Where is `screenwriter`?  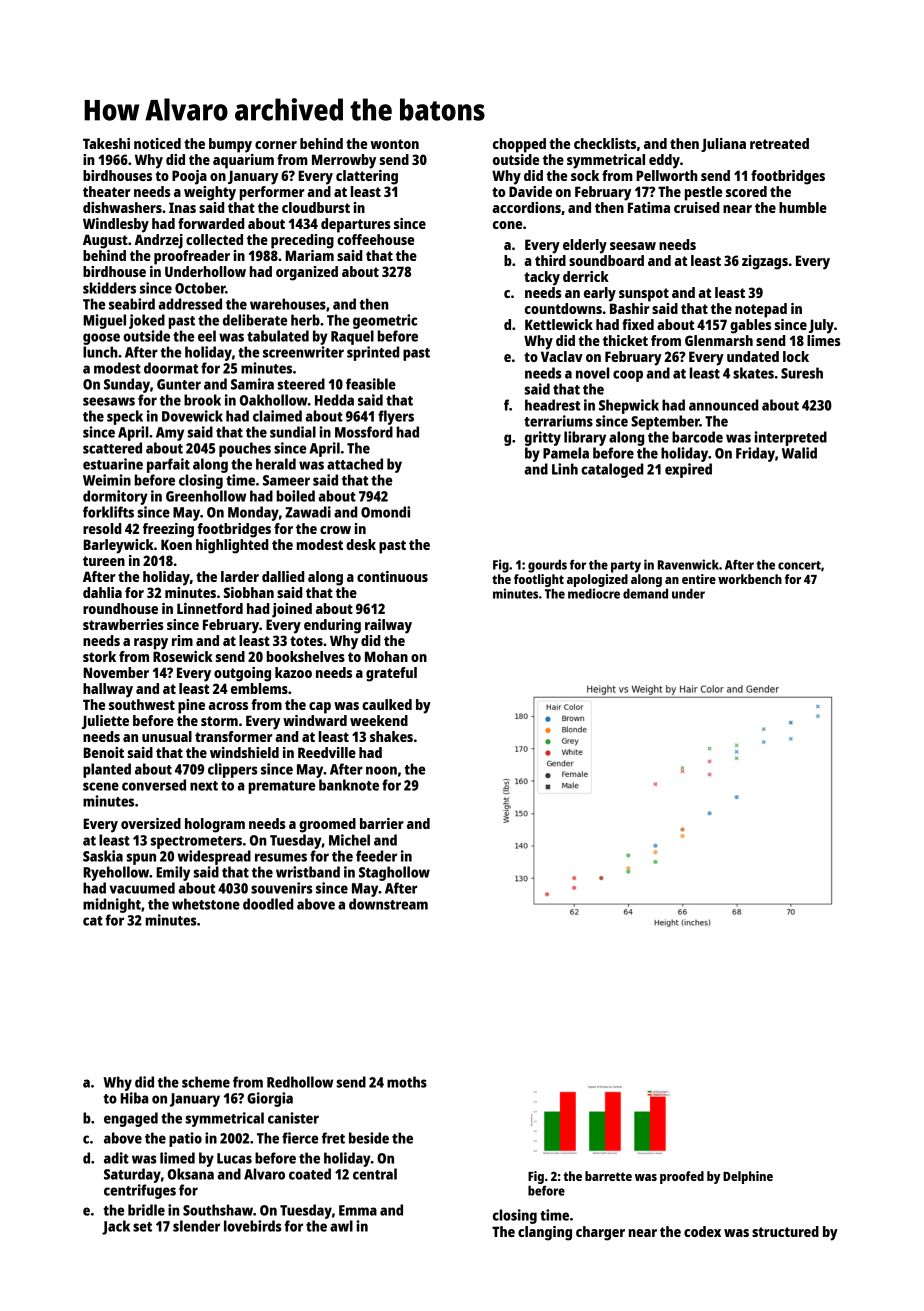
screenwriter is located at coordinates (303, 352).
